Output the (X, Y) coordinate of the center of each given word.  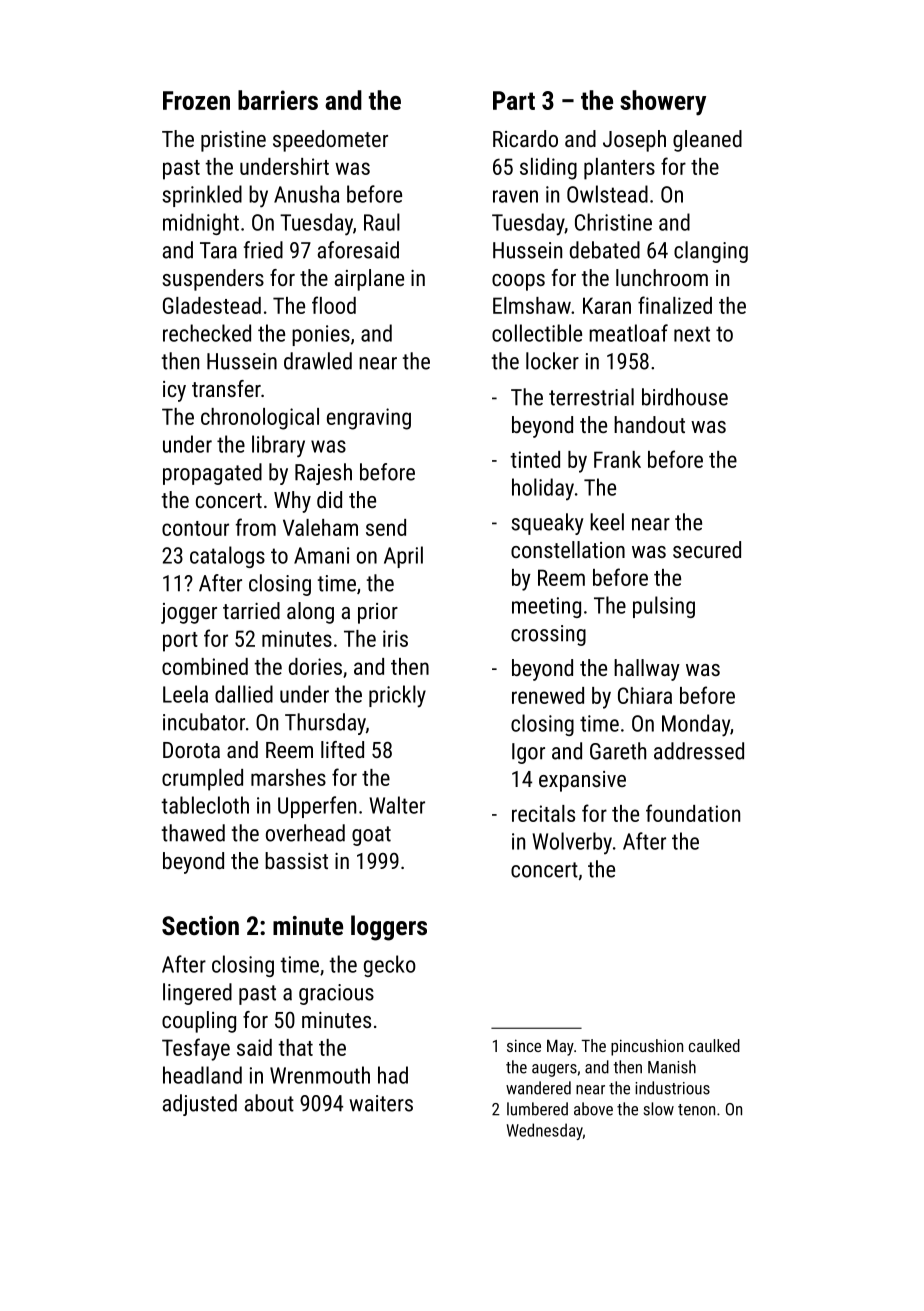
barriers (278, 100)
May (560, 1047)
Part (514, 100)
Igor (528, 753)
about (269, 1103)
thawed (193, 833)
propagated (212, 474)
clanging (711, 252)
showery (663, 103)
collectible (537, 333)
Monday (696, 725)
